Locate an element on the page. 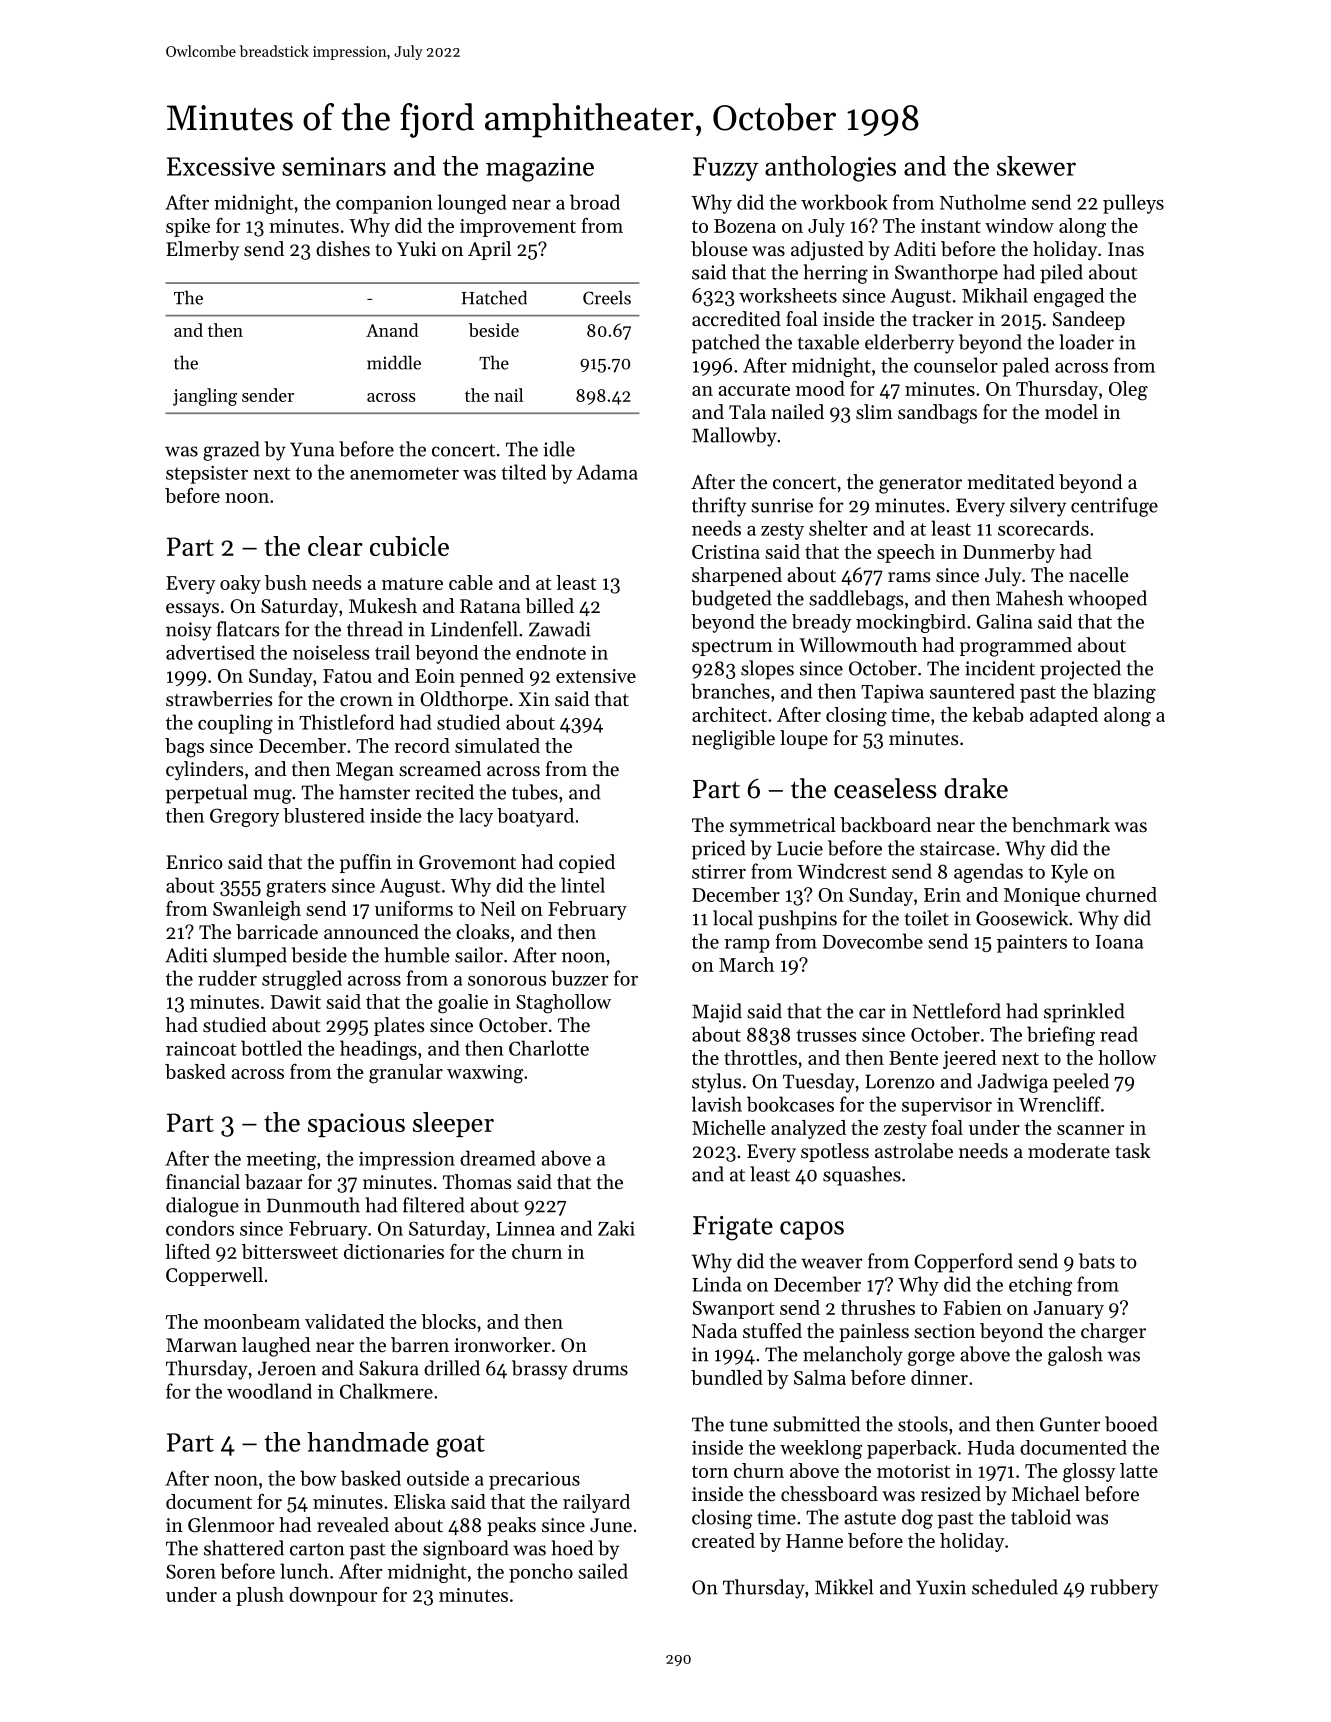  painters is located at coordinates (1032, 943).
